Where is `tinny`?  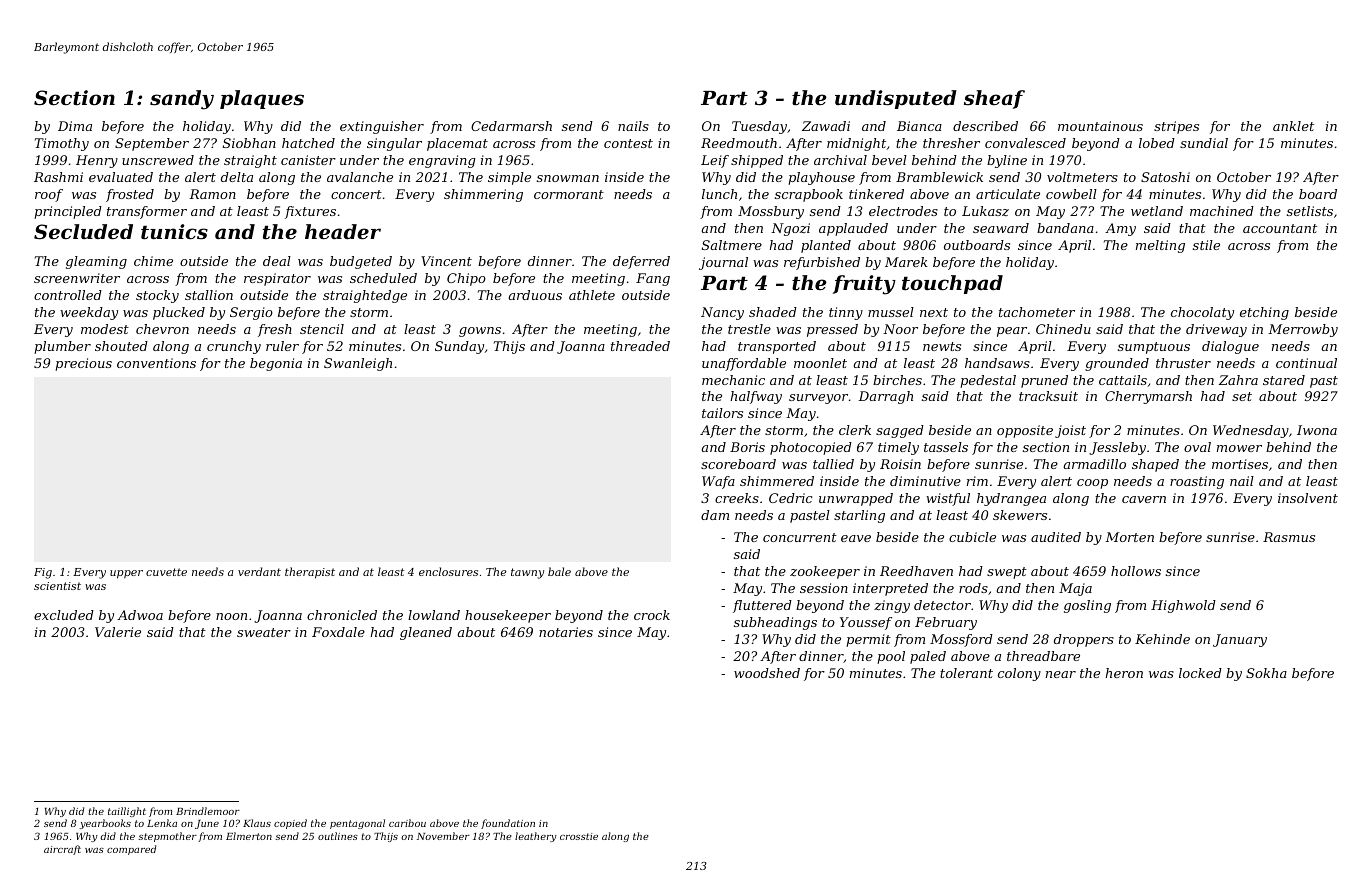 tinny is located at coordinates (846, 313).
